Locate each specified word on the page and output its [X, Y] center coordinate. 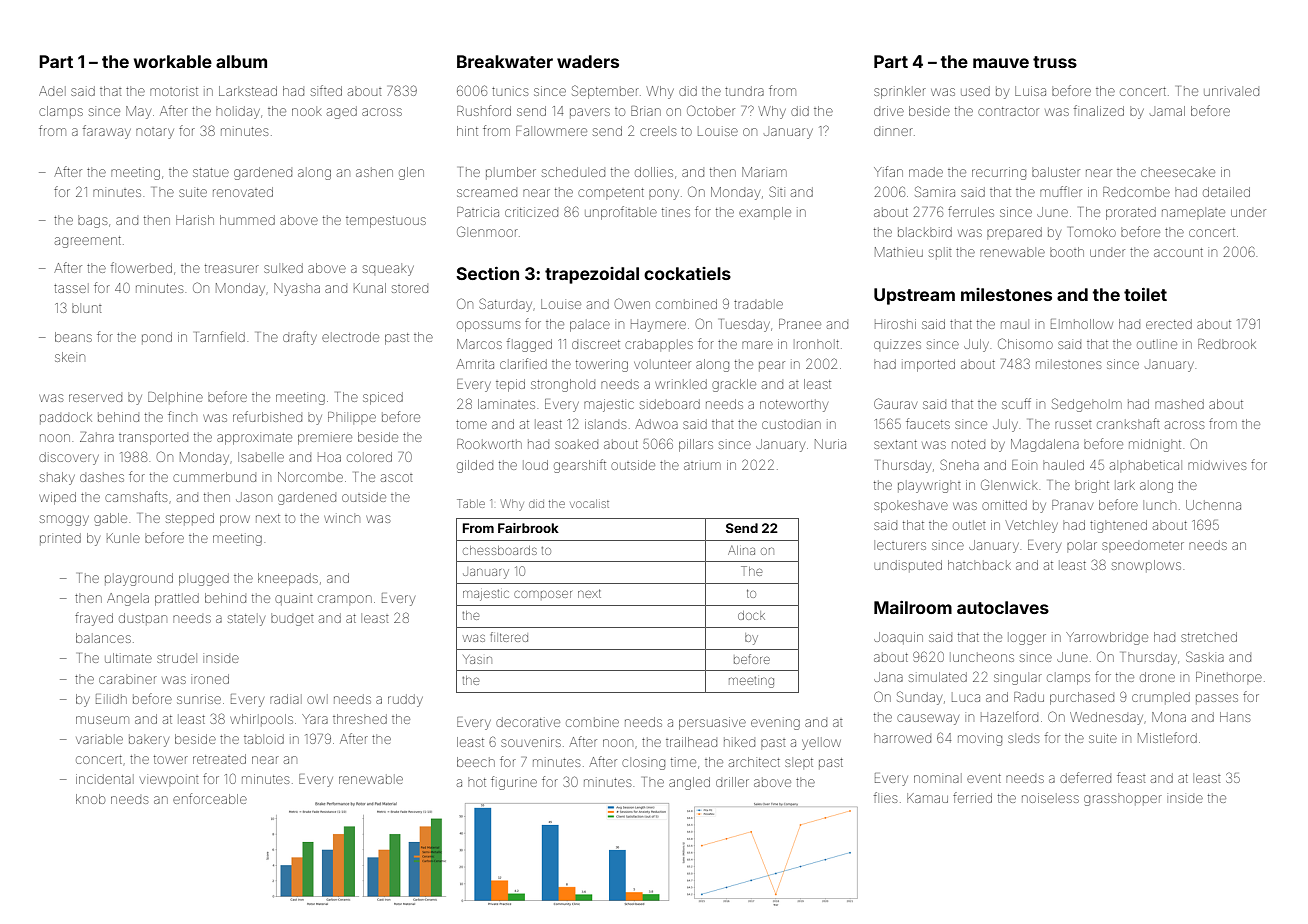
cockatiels [687, 273]
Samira [935, 191]
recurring [999, 173]
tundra [744, 91]
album [241, 61]
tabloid [264, 739]
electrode [350, 337]
